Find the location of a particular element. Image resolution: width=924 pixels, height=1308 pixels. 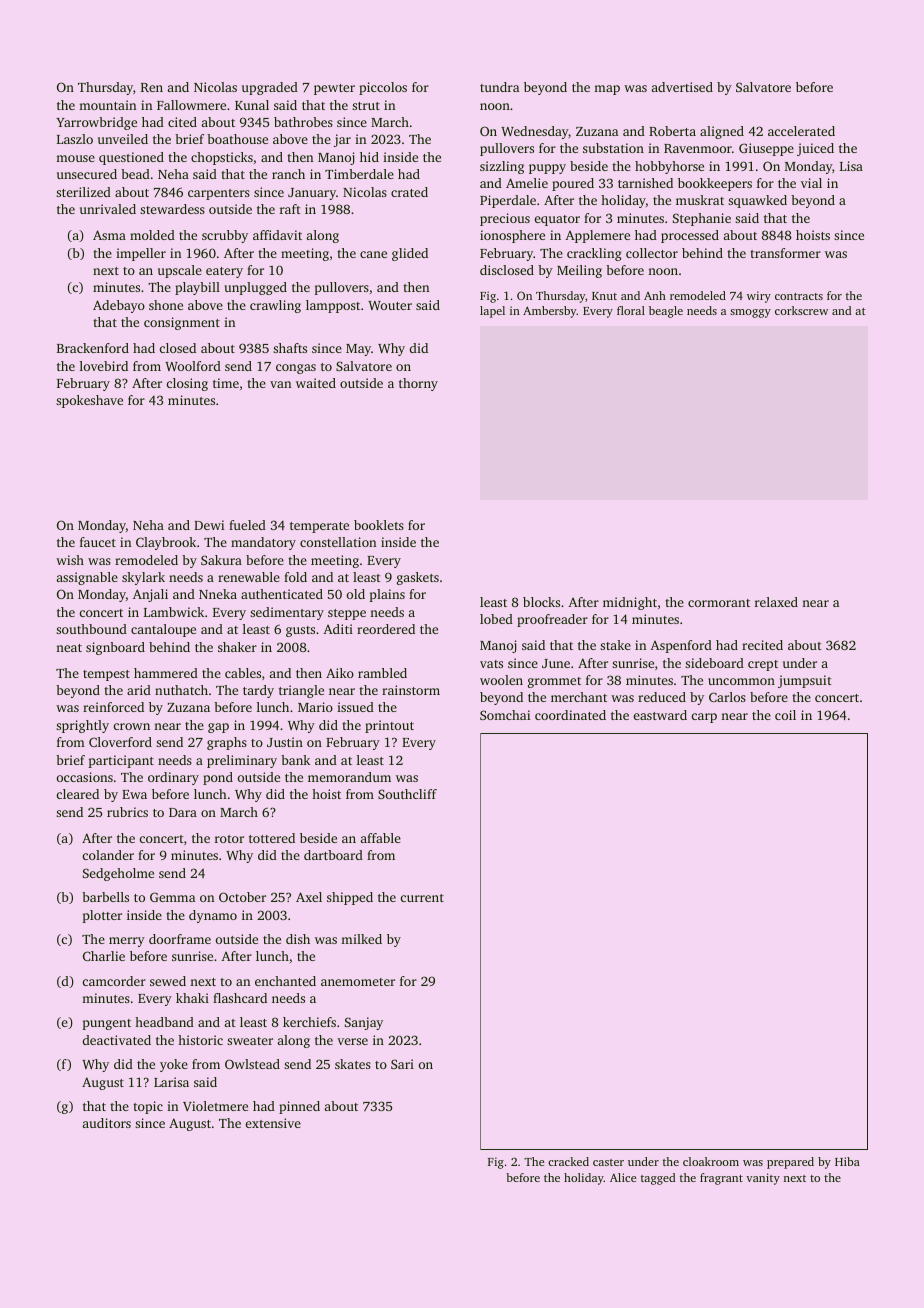

tagged is located at coordinates (658, 1179).
